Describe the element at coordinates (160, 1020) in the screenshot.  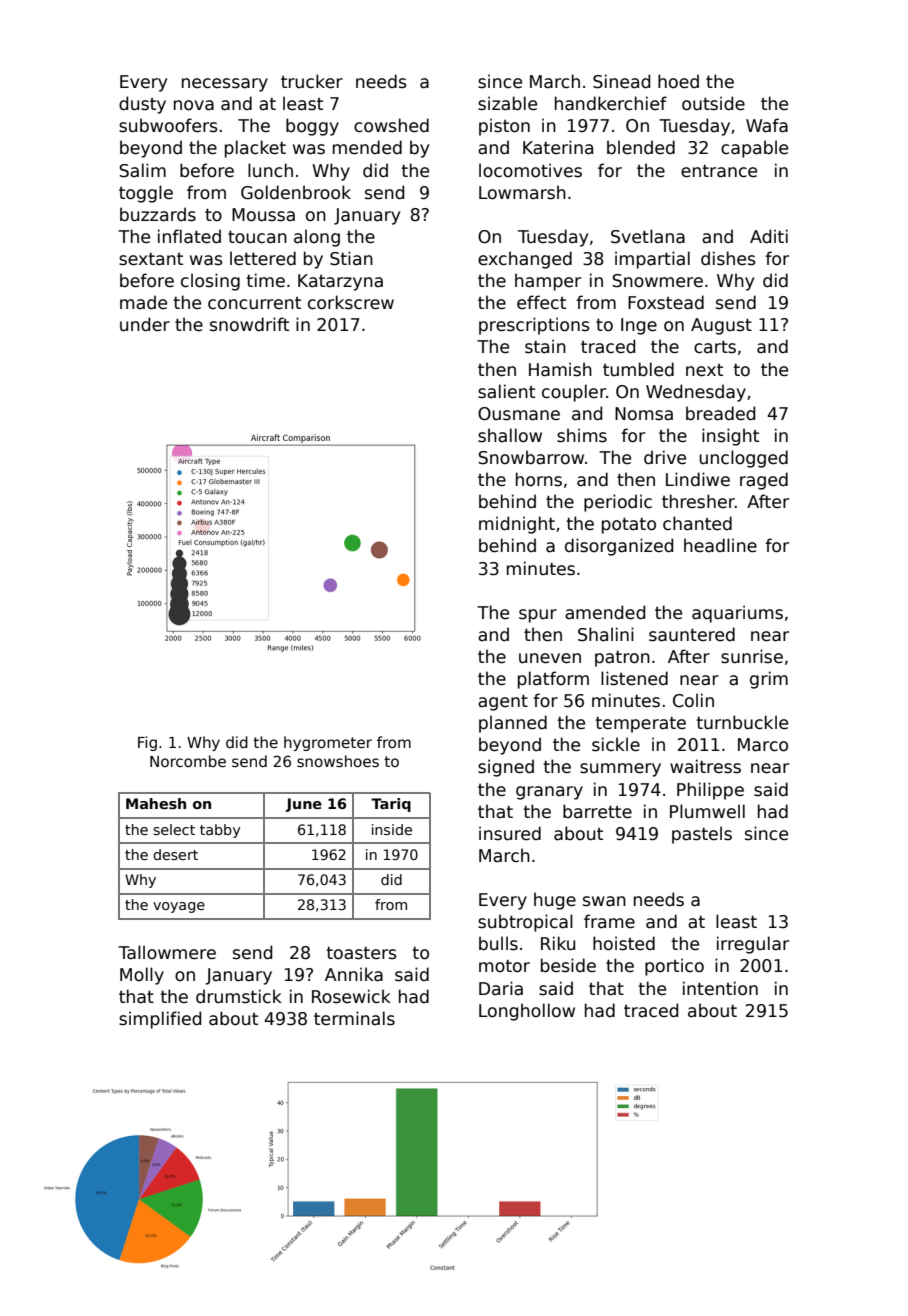
I see `simplified` at that location.
